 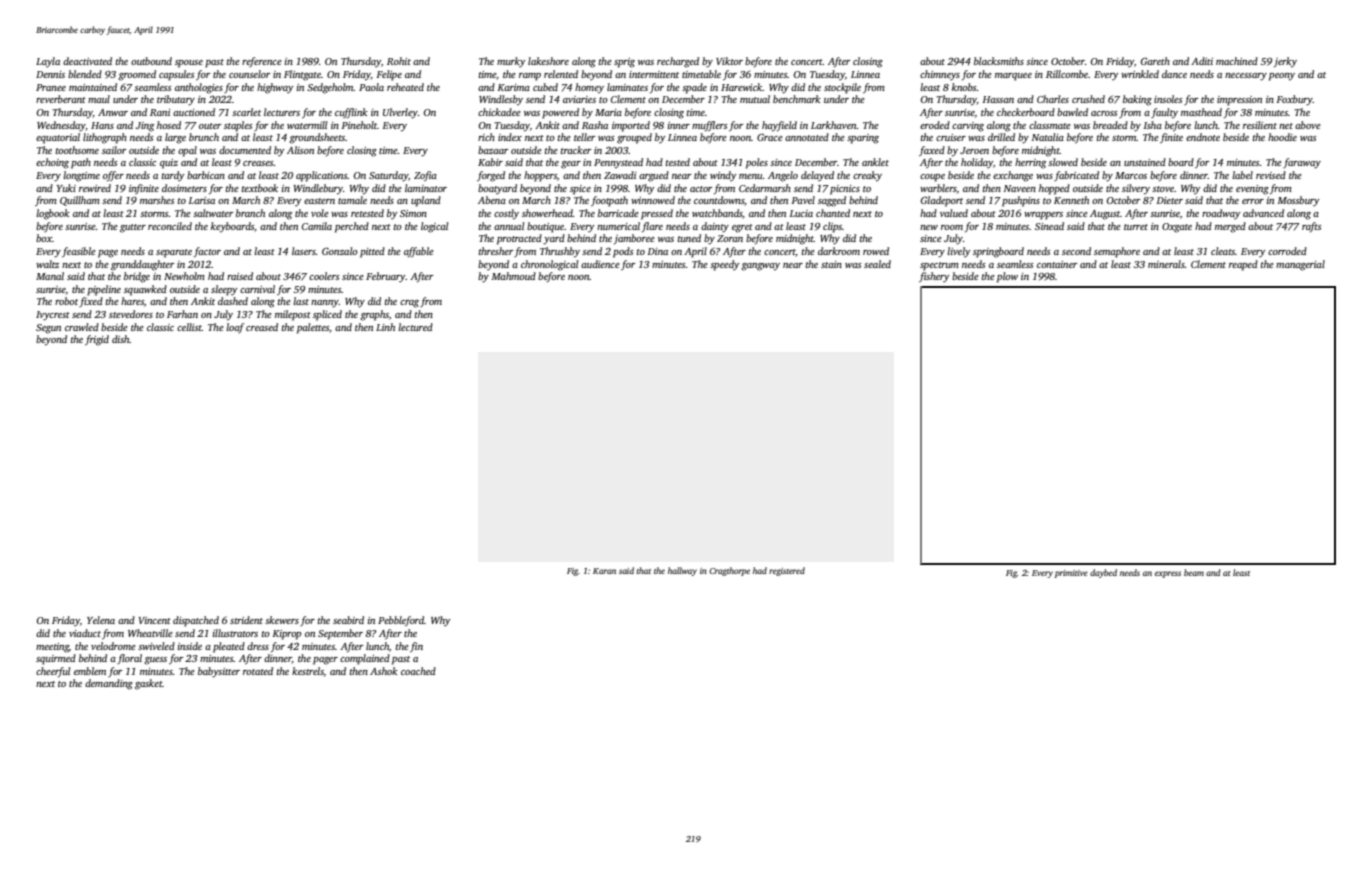 What do you see at coordinates (385, 327) in the document?
I see `Linh` at bounding box center [385, 327].
